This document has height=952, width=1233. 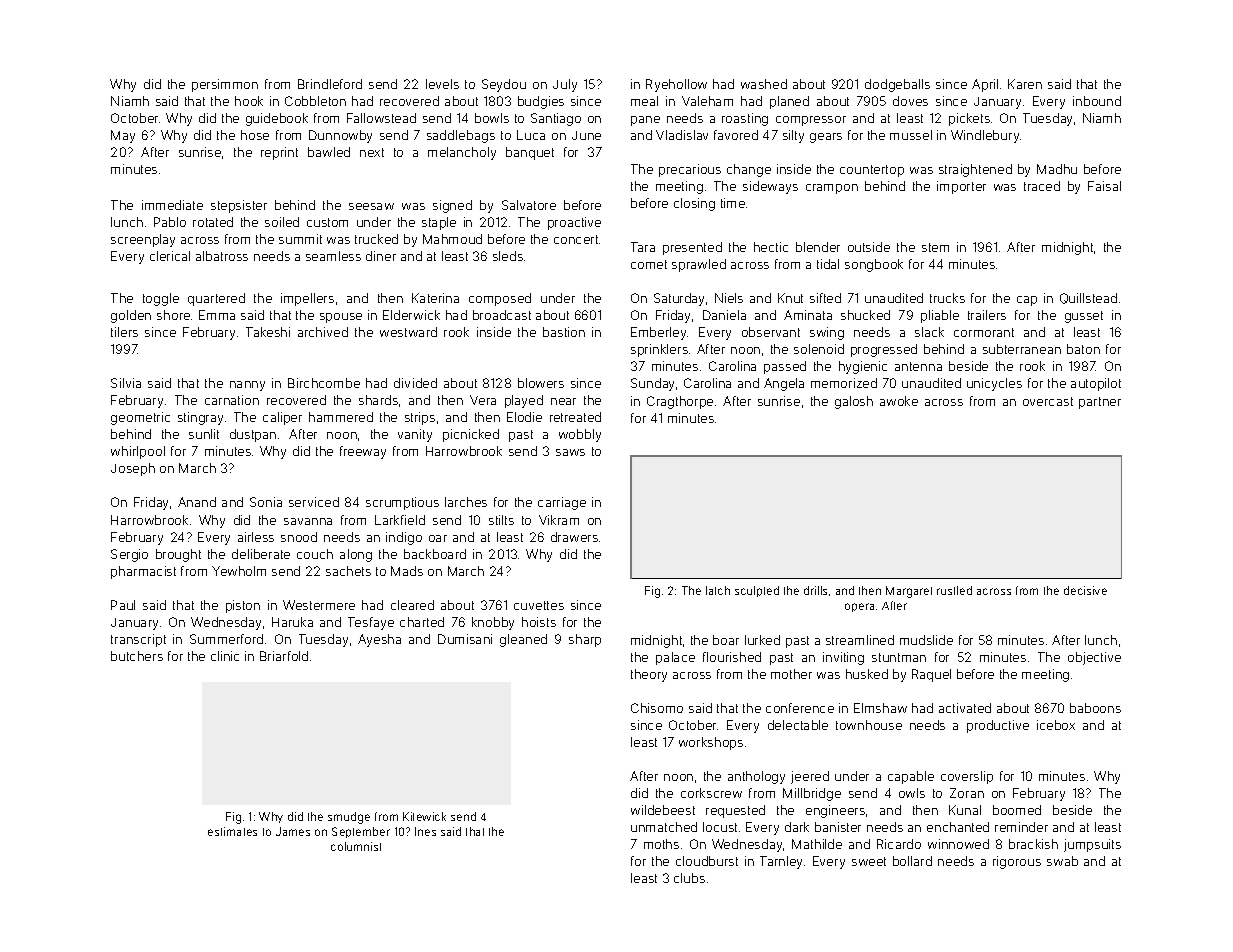 What do you see at coordinates (329, 152) in the document?
I see `bawled` at bounding box center [329, 152].
